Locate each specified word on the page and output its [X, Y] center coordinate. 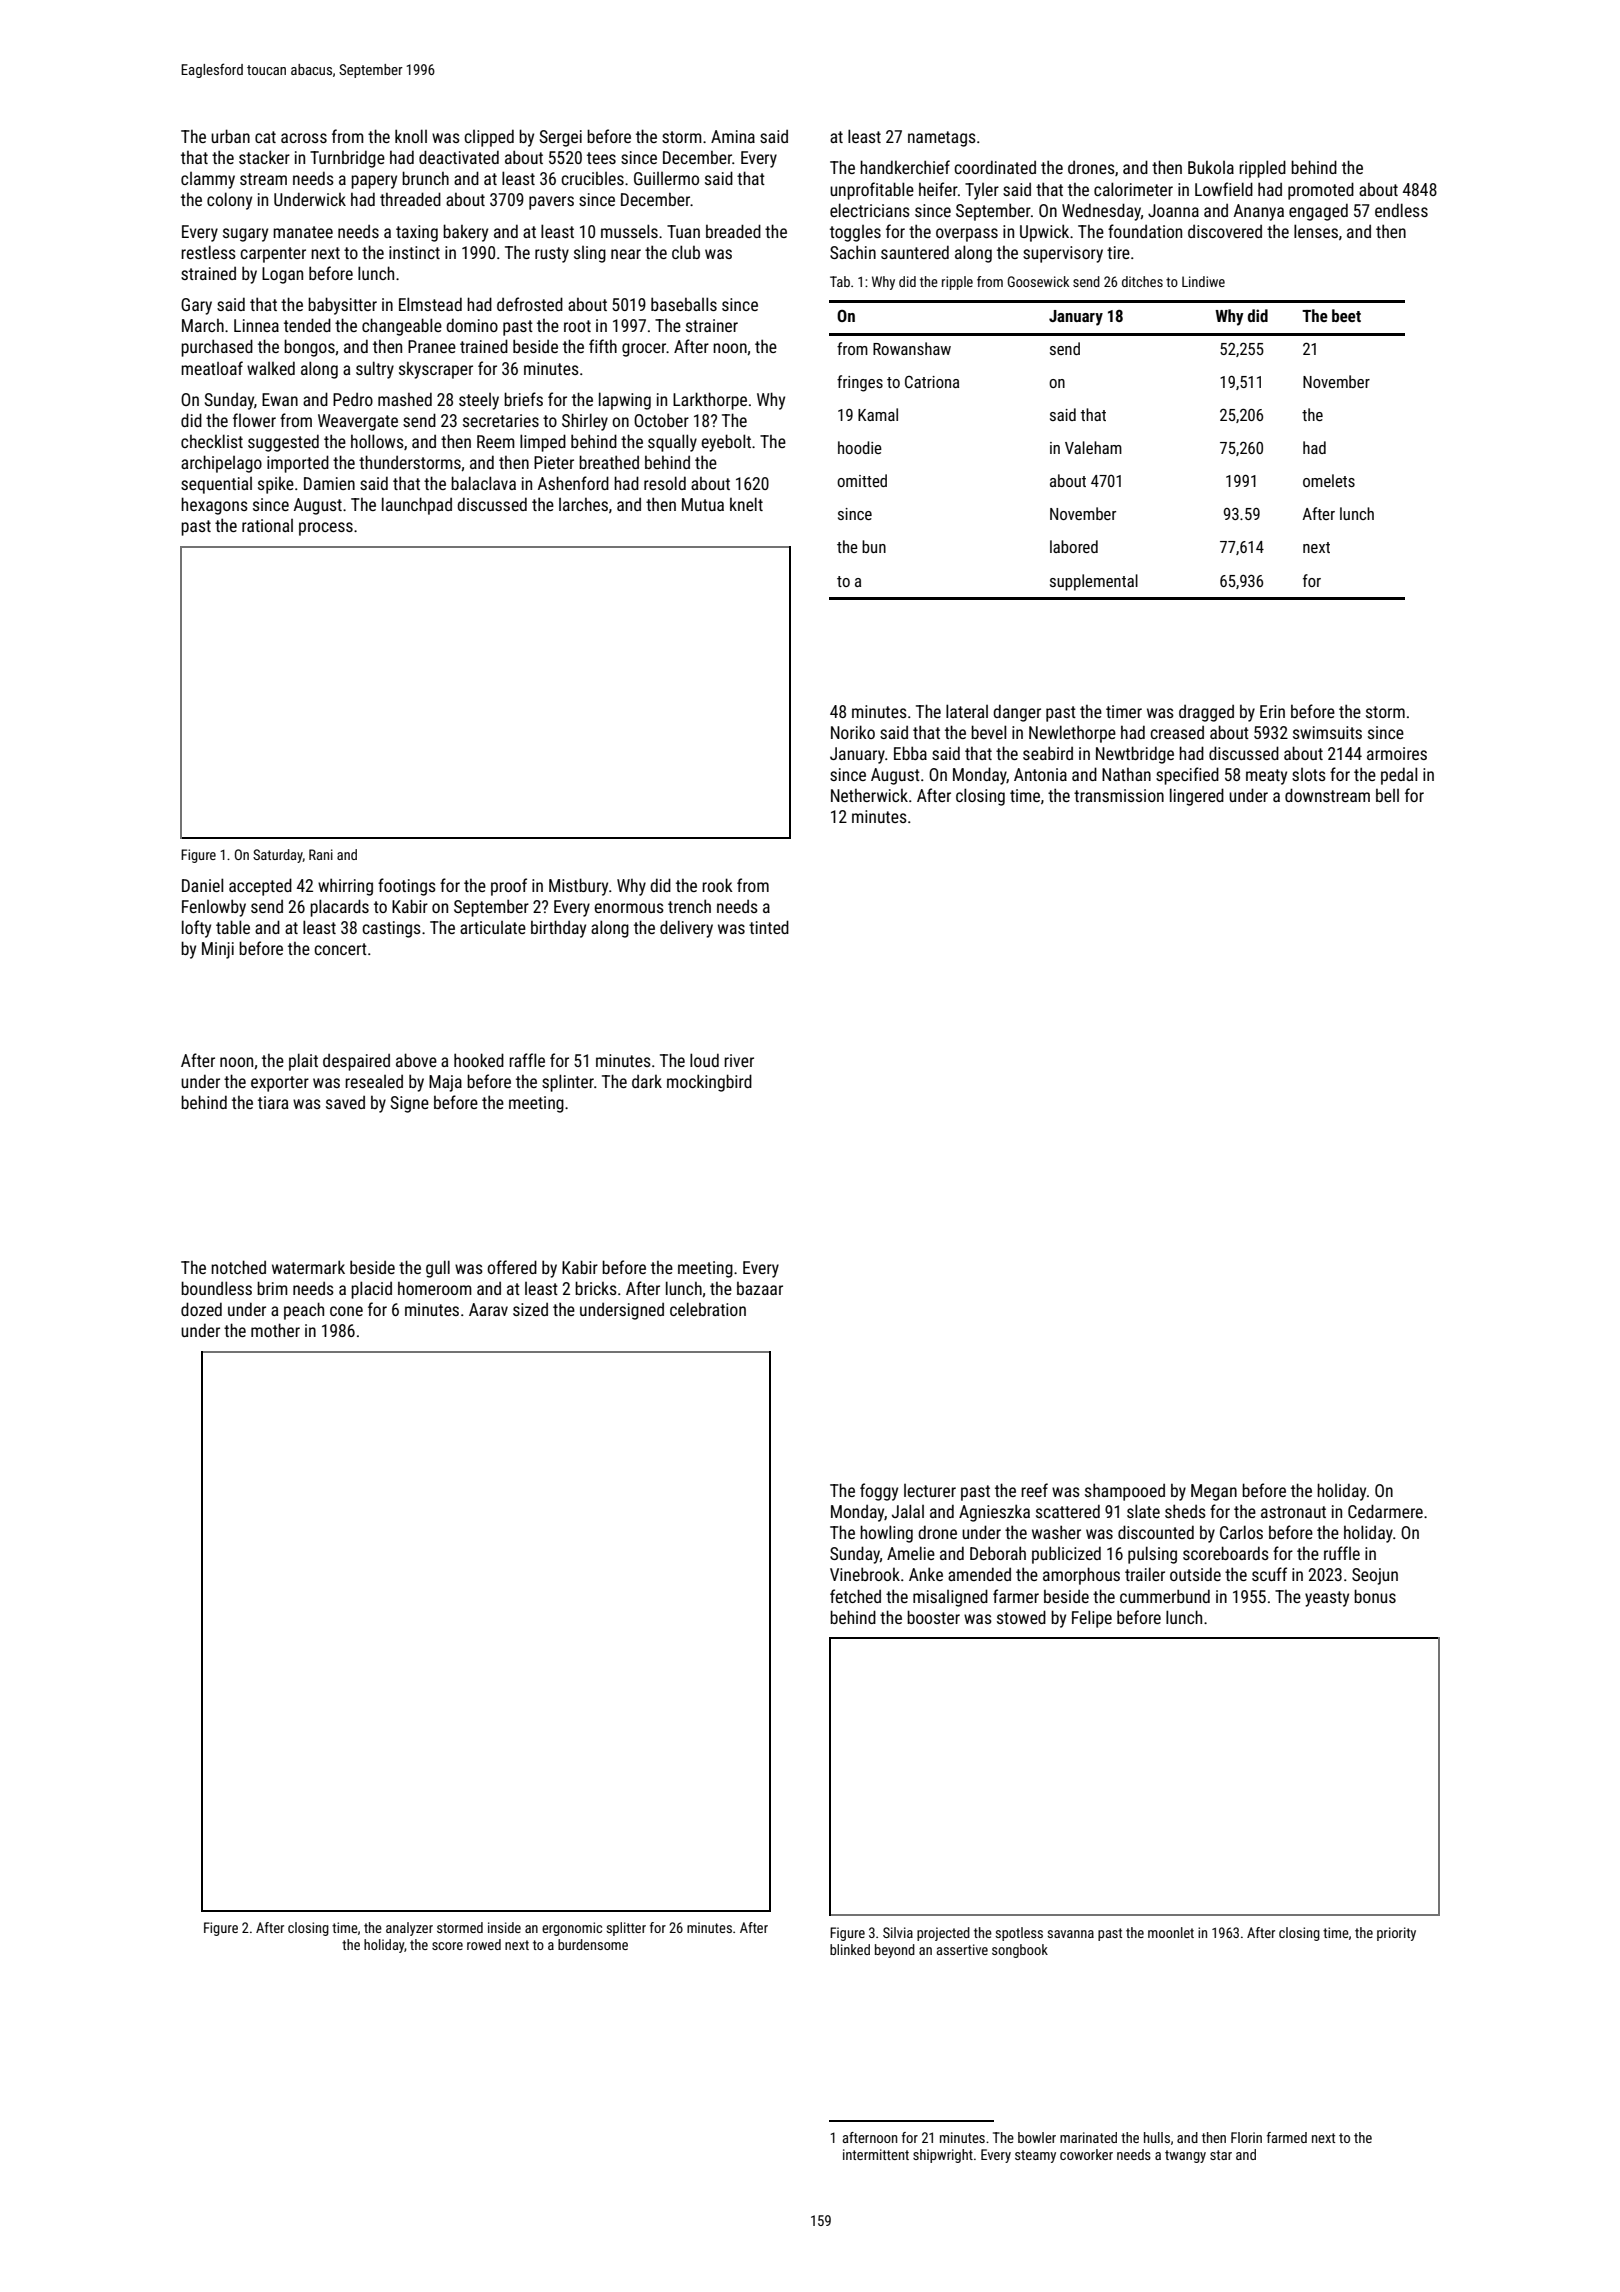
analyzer [409, 1929]
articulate [493, 927]
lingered [1197, 797]
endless [1401, 210]
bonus [1375, 1596]
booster [933, 1617]
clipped [489, 138]
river [739, 1060]
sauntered [915, 252]
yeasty [1327, 1599]
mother [275, 1330]
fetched [855, 1596]
